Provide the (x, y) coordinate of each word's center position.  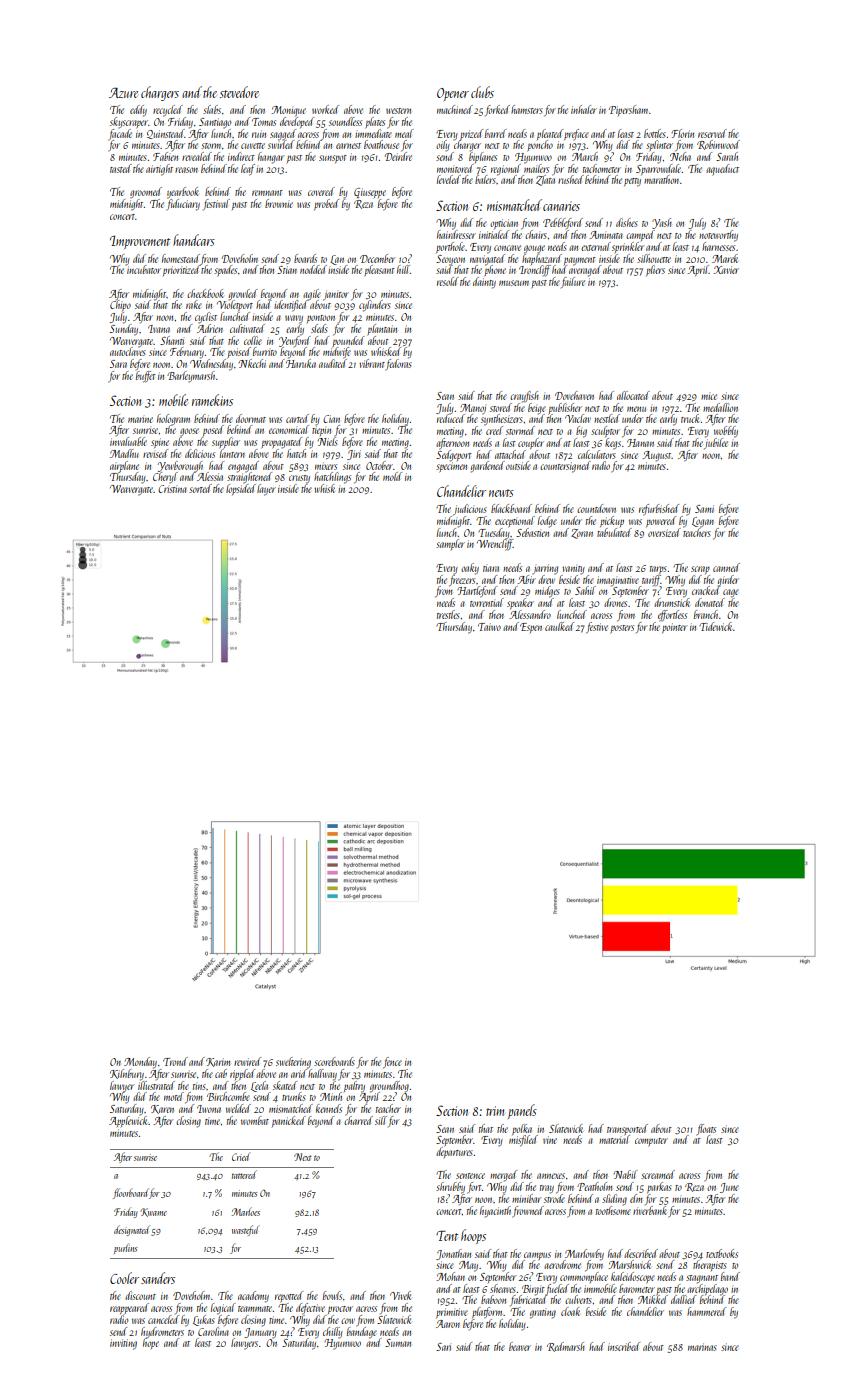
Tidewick (715, 626)
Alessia (210, 476)
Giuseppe (370, 193)
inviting (123, 1344)
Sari (443, 1347)
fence (392, 1063)
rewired (247, 1061)
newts (501, 493)
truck (690, 418)
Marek (725, 258)
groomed (146, 193)
